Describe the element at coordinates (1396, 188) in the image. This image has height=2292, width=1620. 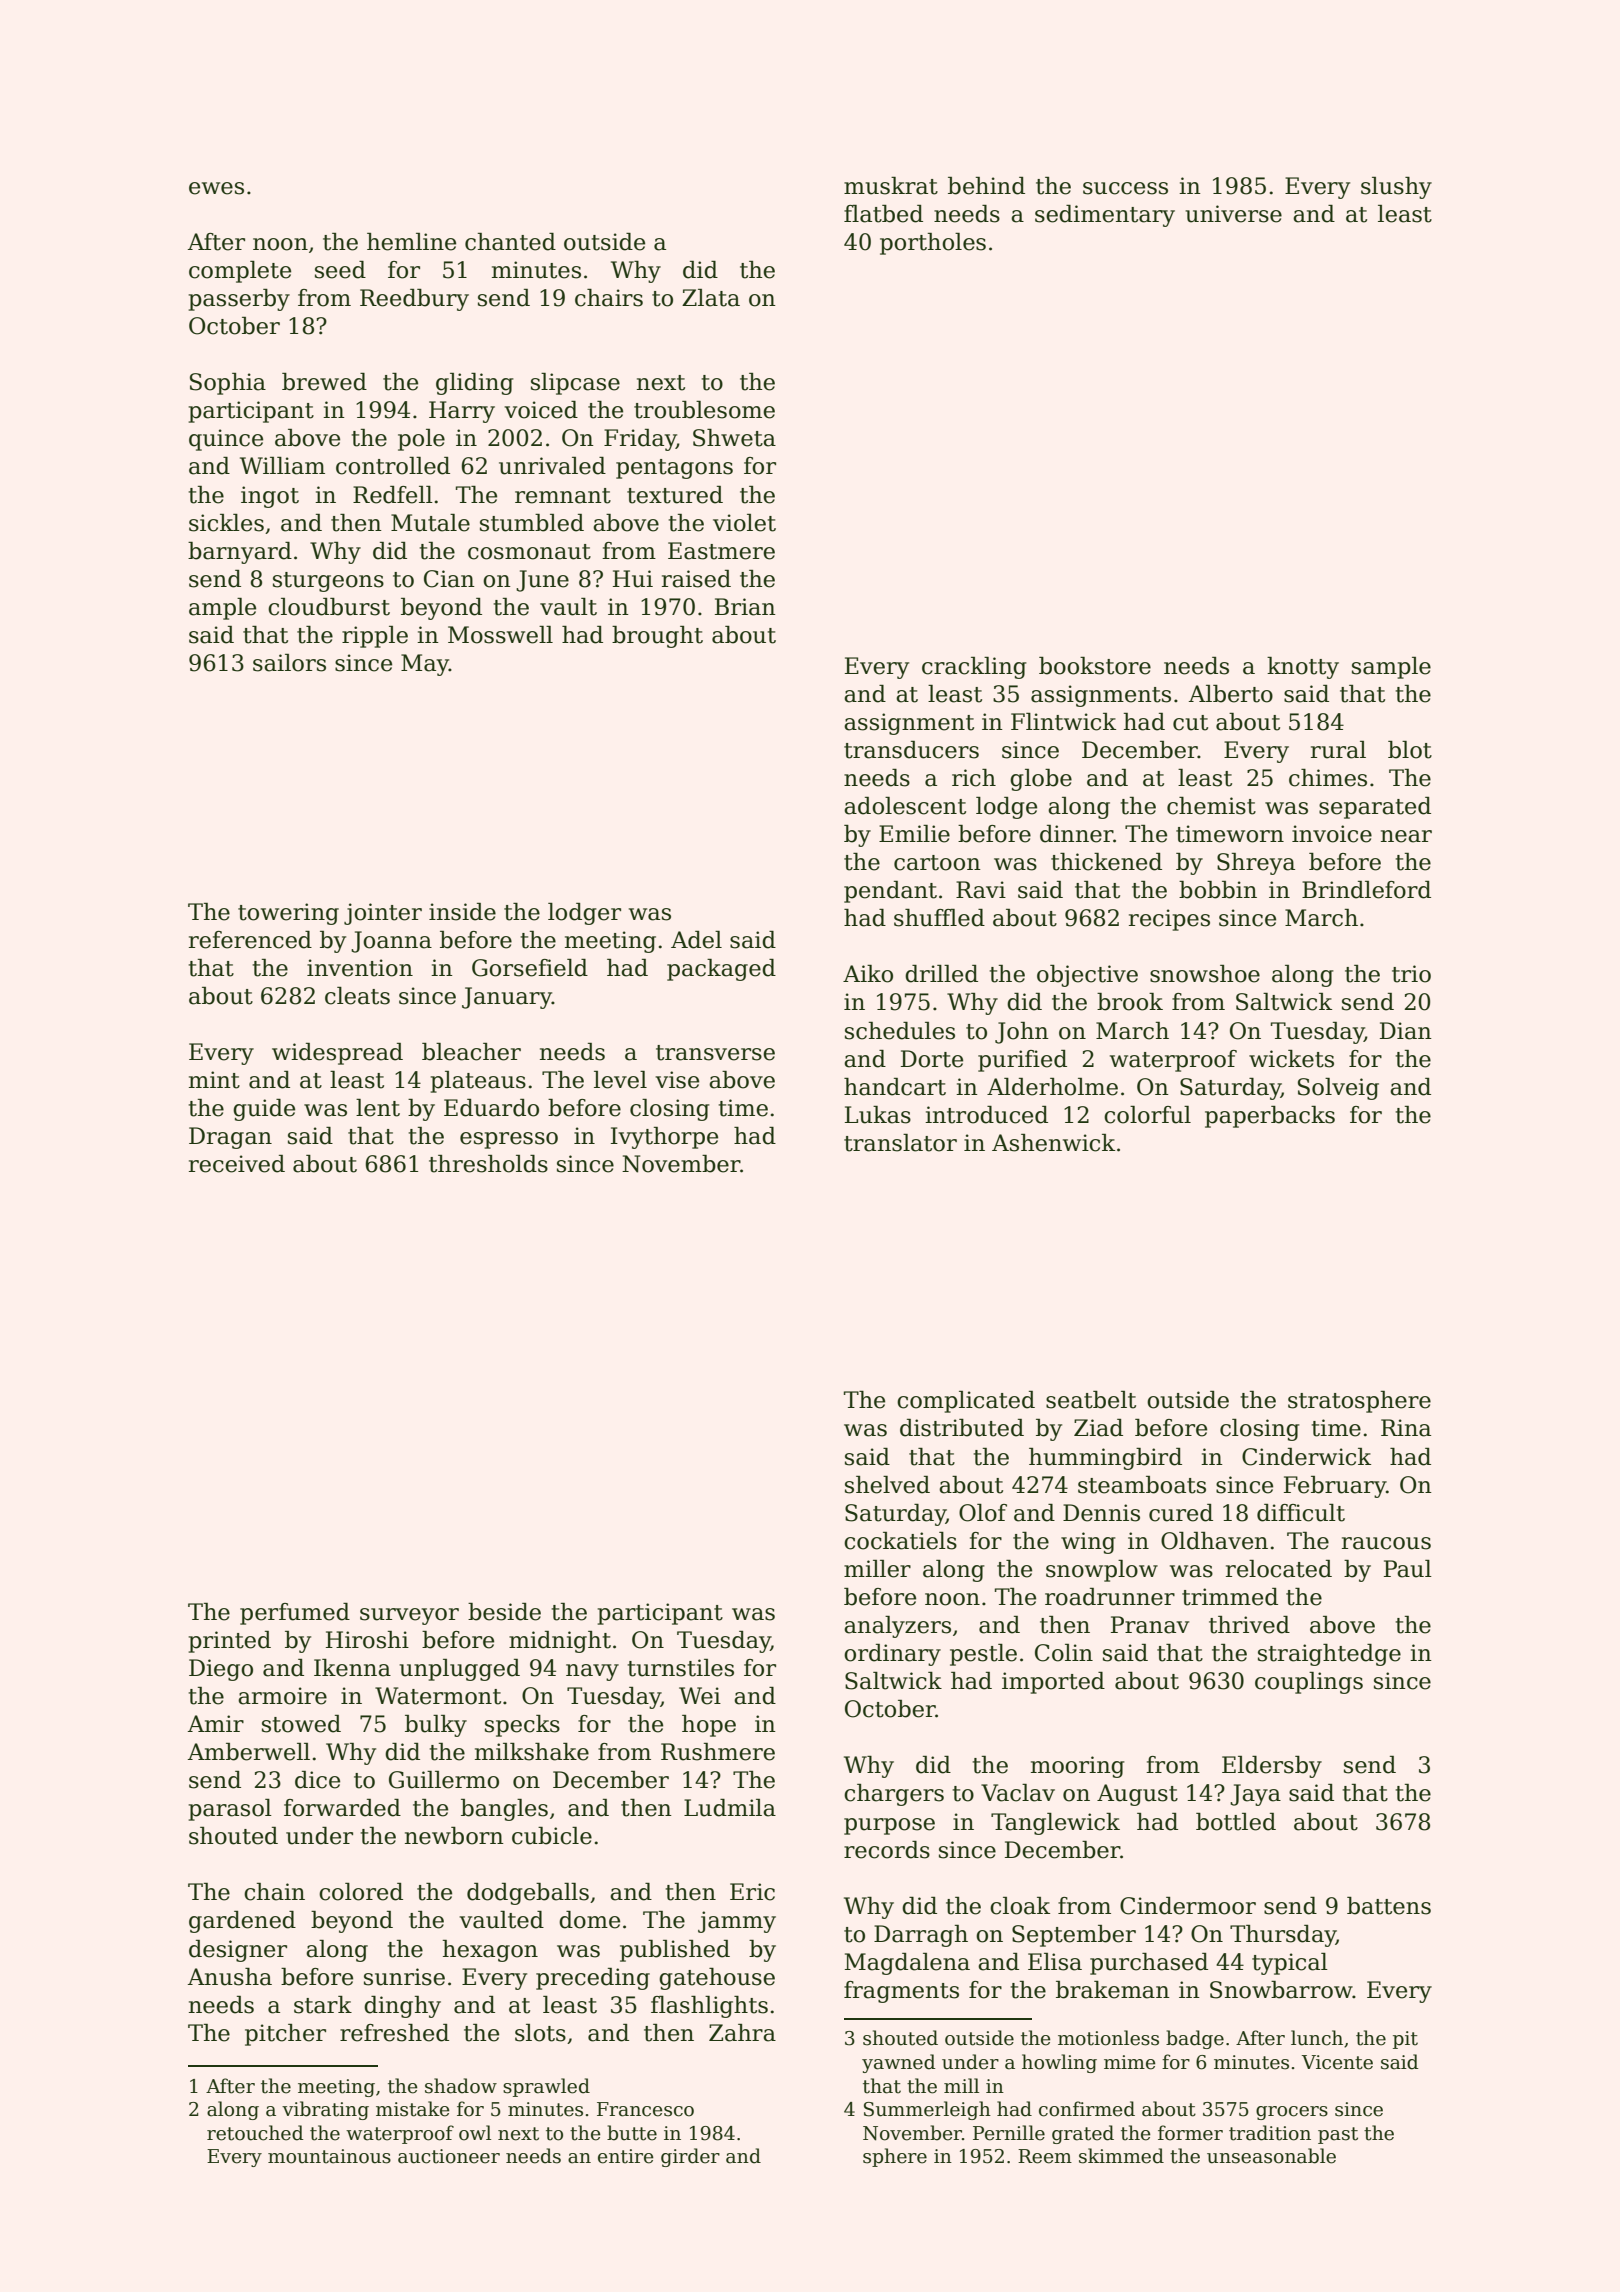
I see `slushy` at that location.
